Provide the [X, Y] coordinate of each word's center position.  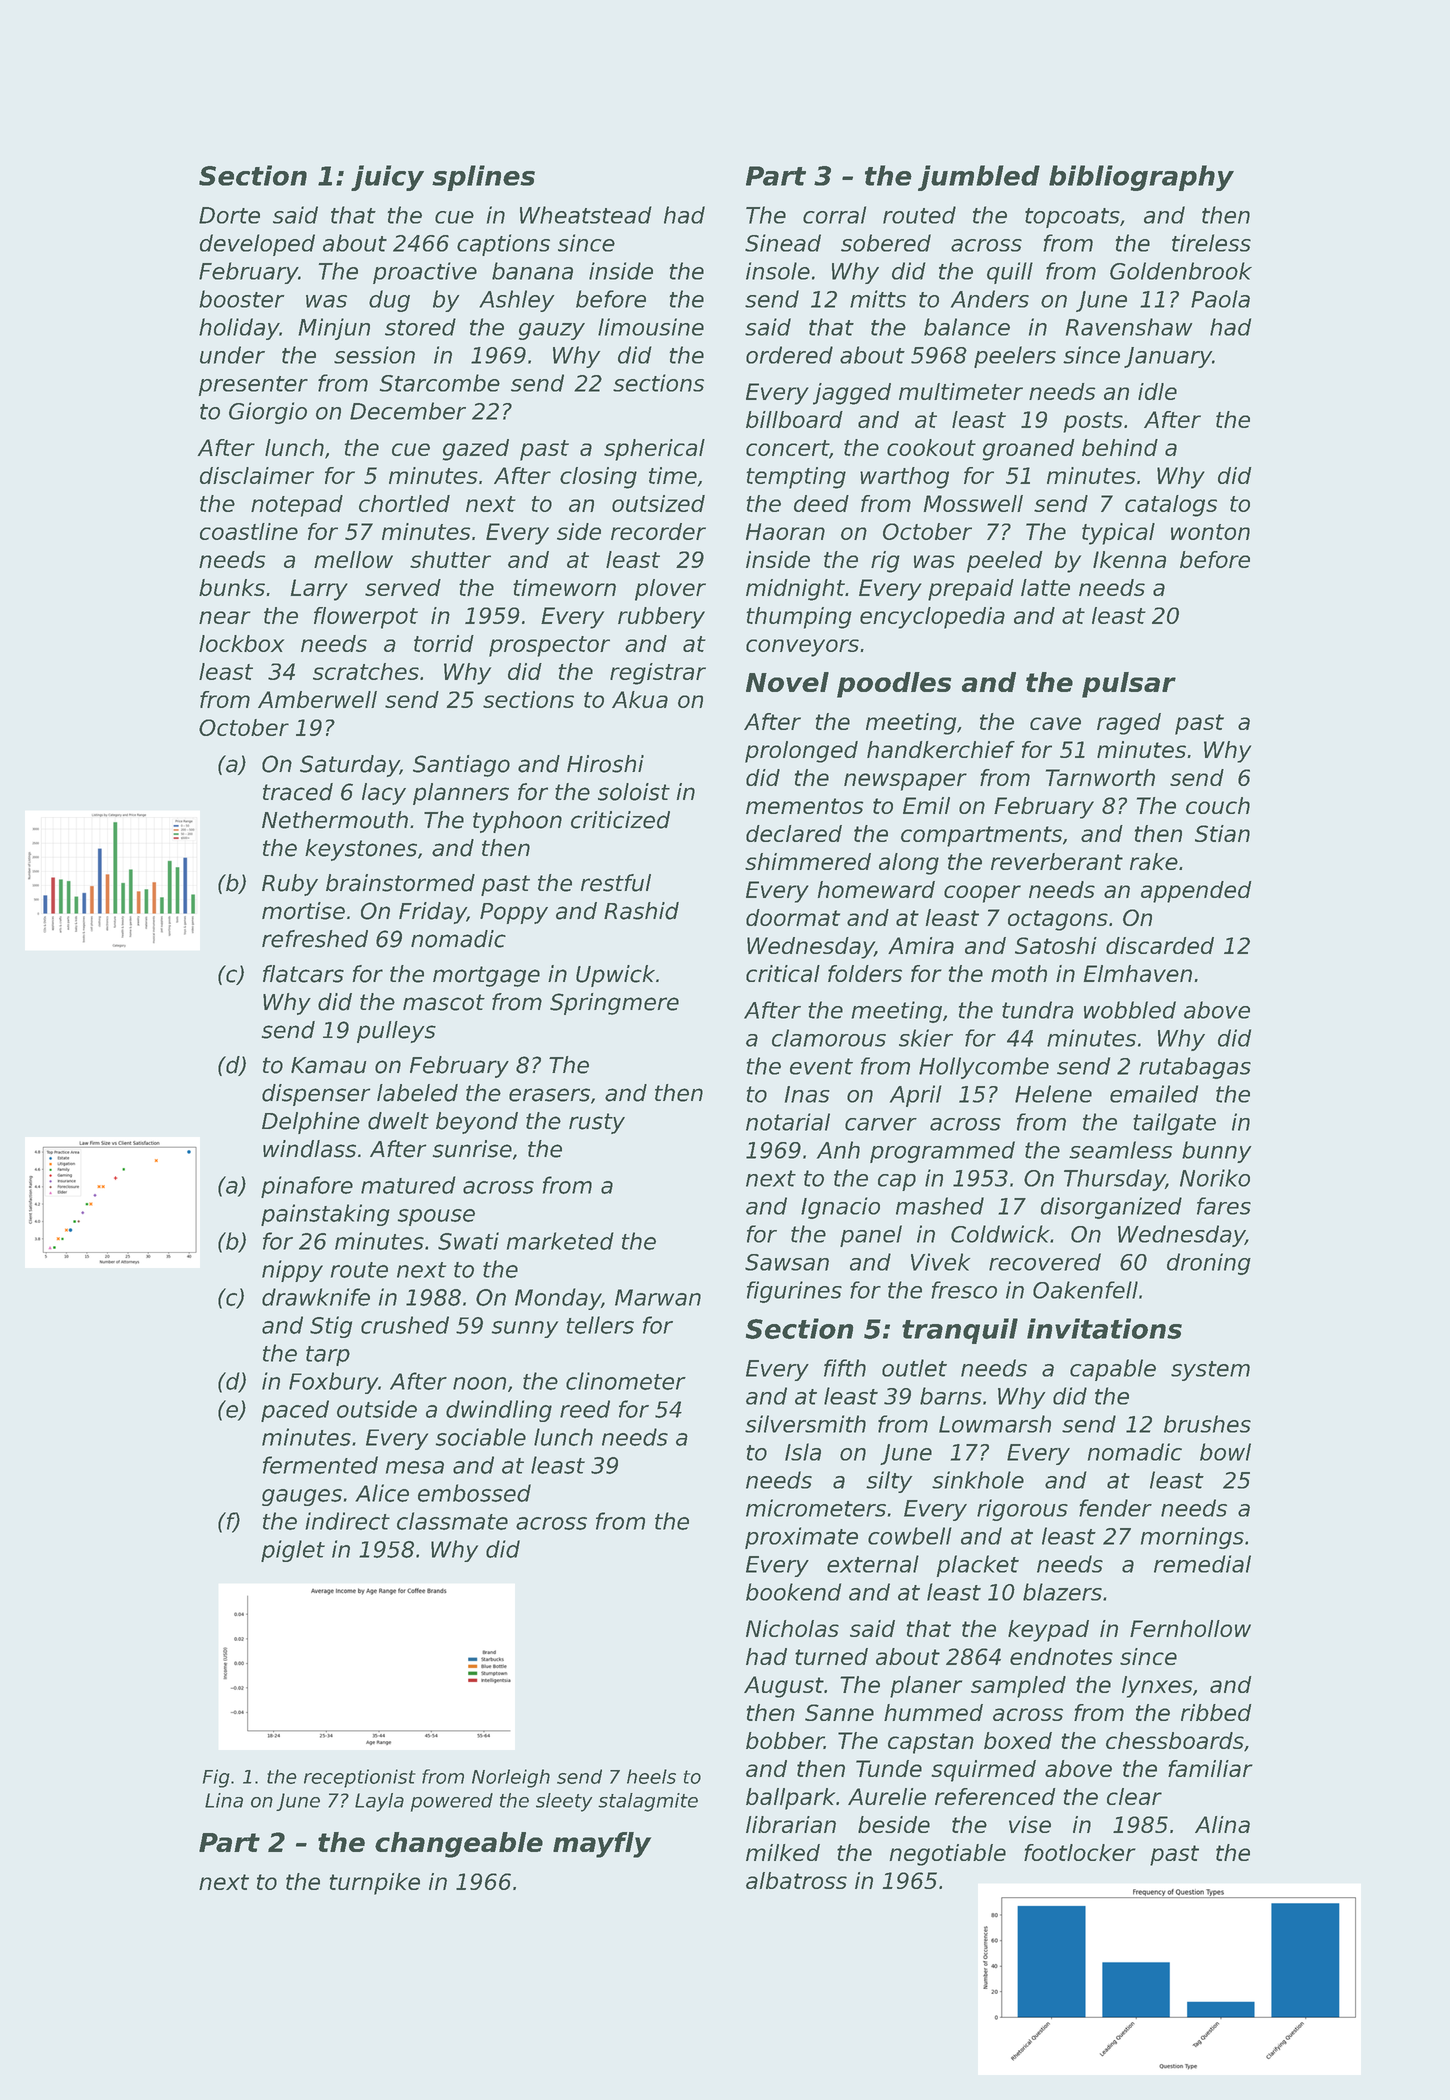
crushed [405, 1325]
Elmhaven [1138, 973]
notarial [788, 1122]
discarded [1160, 945]
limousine [651, 327]
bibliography [1141, 178]
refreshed [315, 939]
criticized [620, 820]
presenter [253, 386]
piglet [293, 1551]
